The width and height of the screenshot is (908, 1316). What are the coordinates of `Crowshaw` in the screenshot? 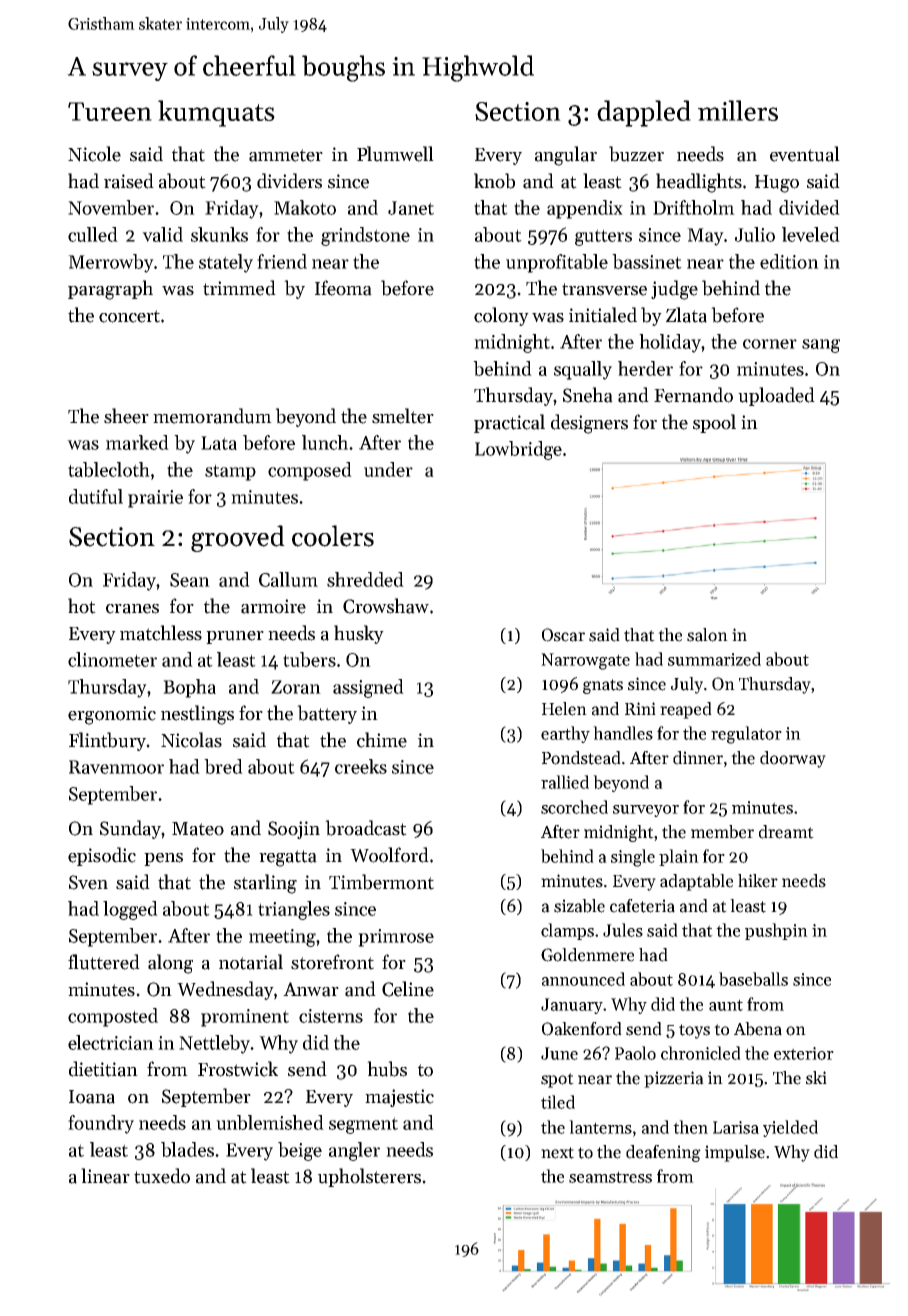 It's located at (386, 606).
